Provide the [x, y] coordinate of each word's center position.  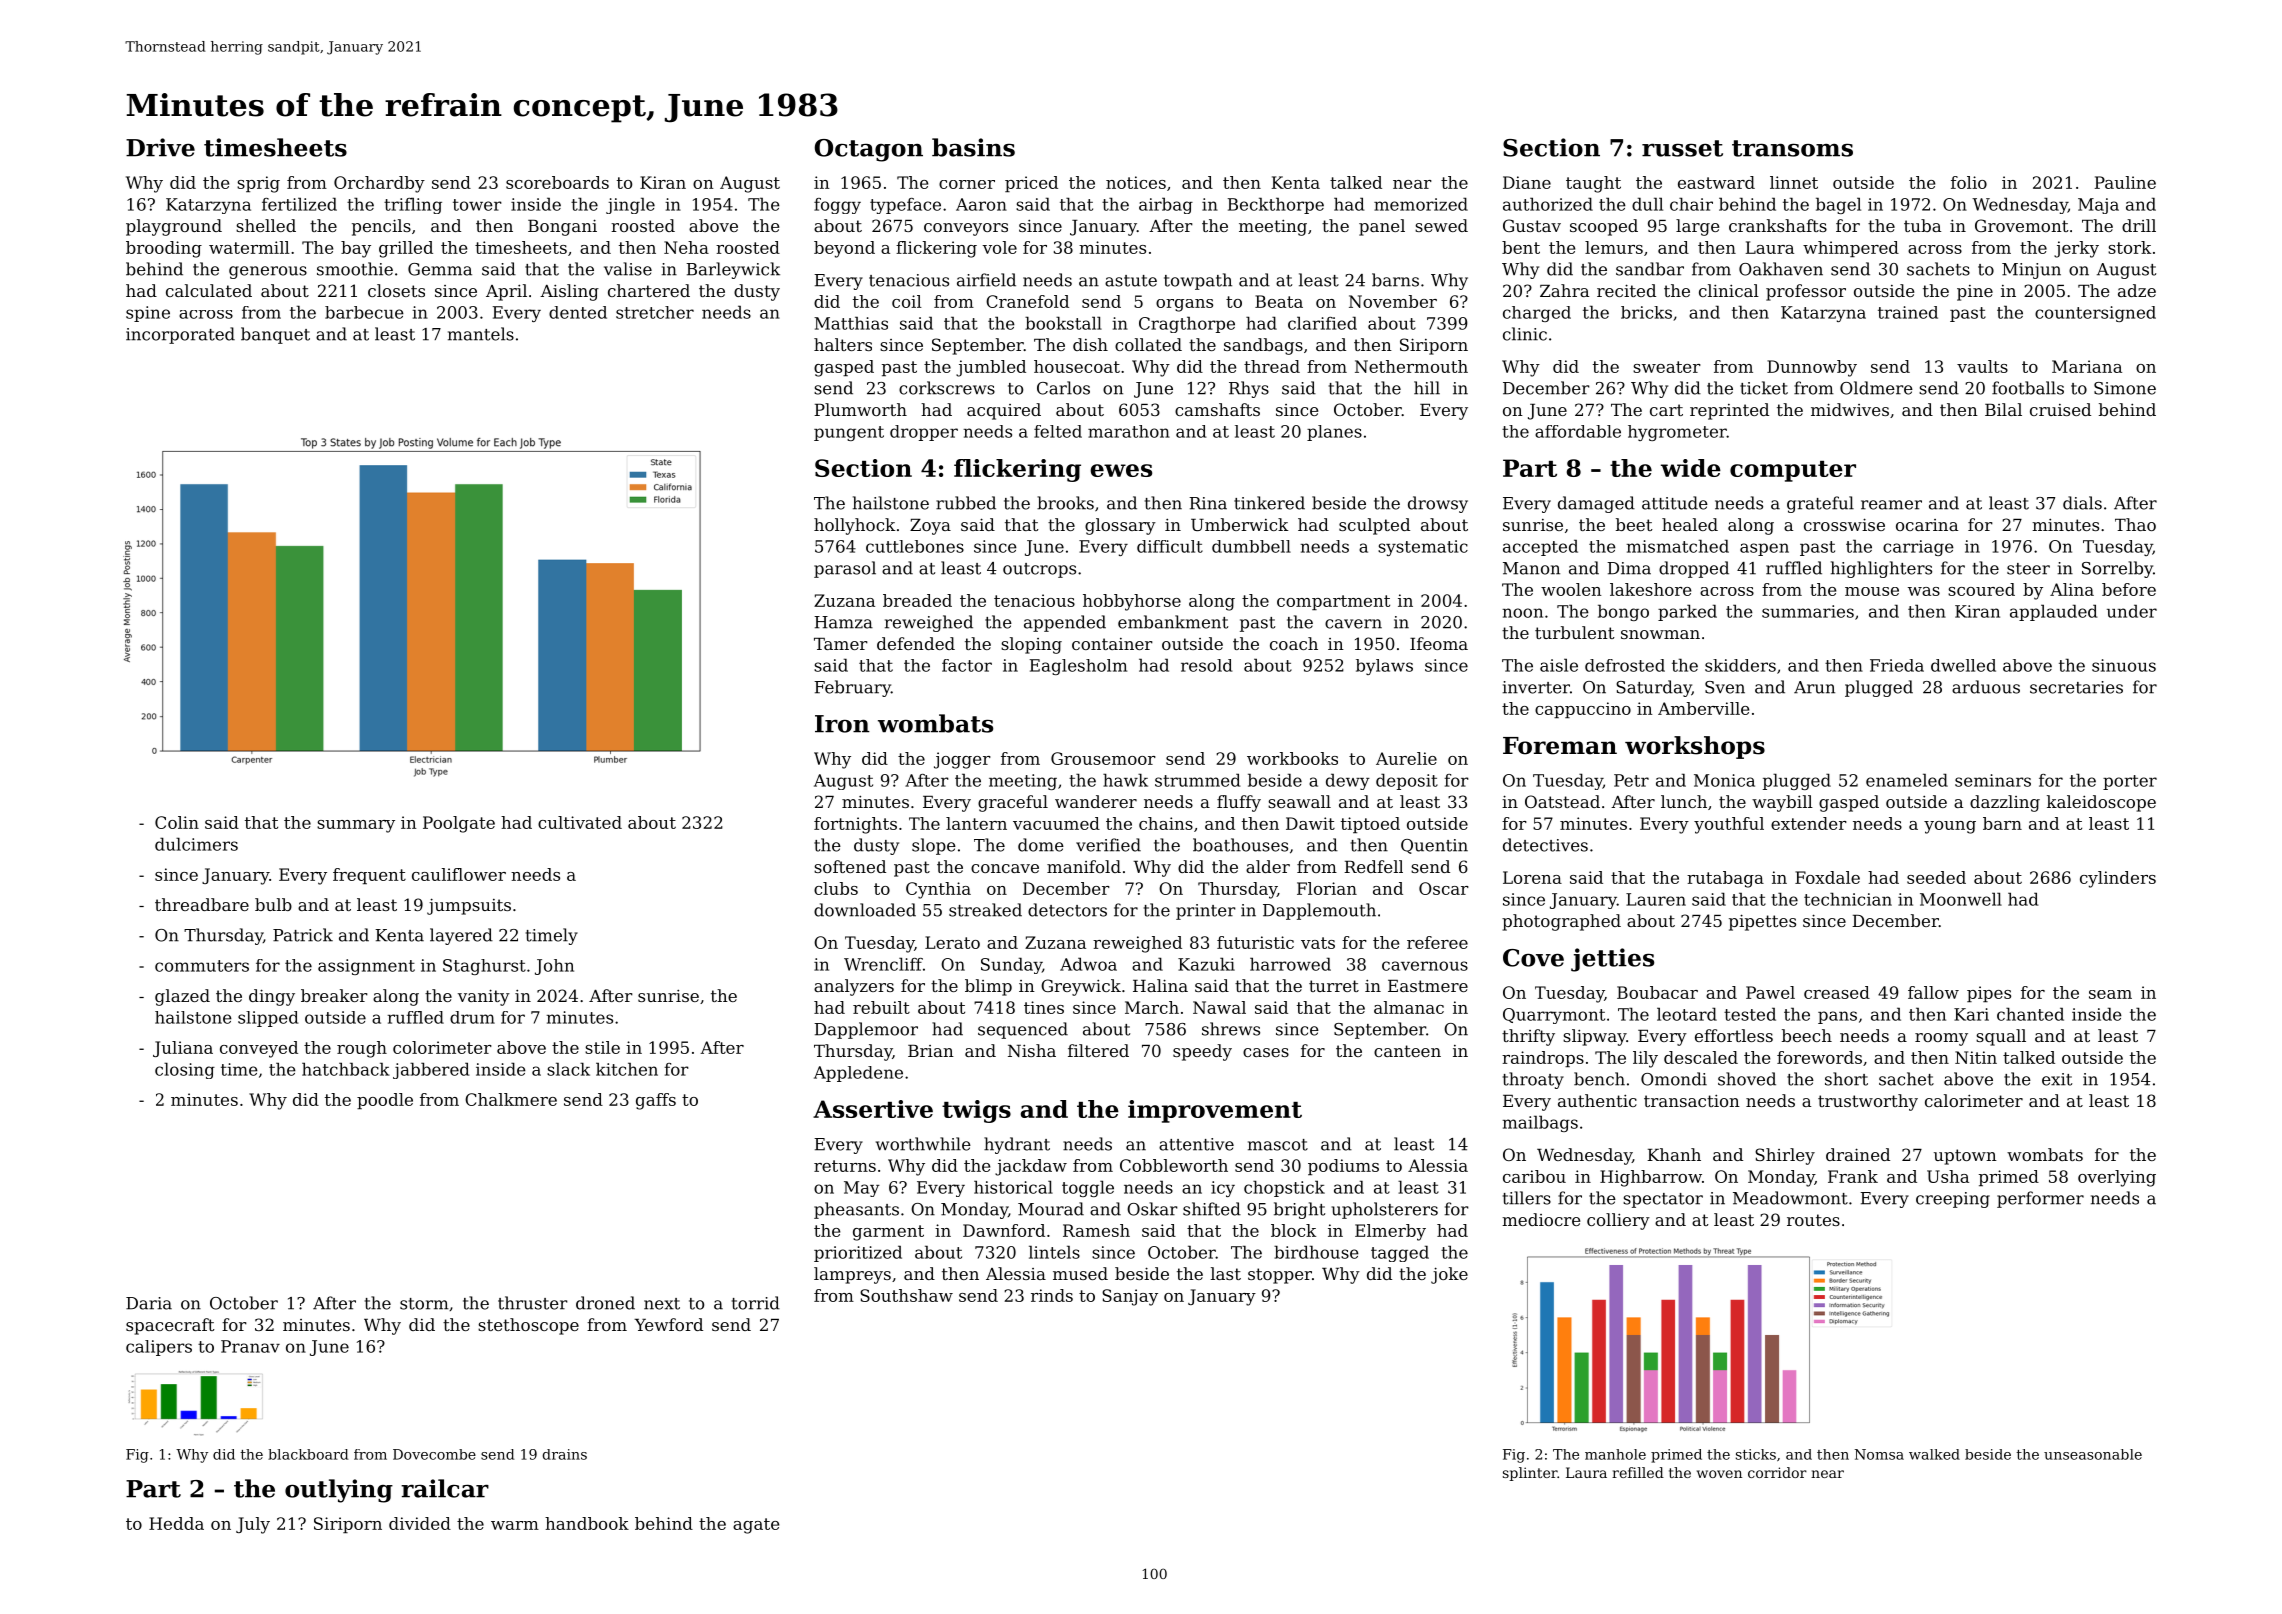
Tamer [841, 644]
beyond [844, 249]
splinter [1530, 1474]
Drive [160, 147]
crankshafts [1778, 225]
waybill [1782, 803]
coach [1294, 643]
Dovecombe [434, 1454]
